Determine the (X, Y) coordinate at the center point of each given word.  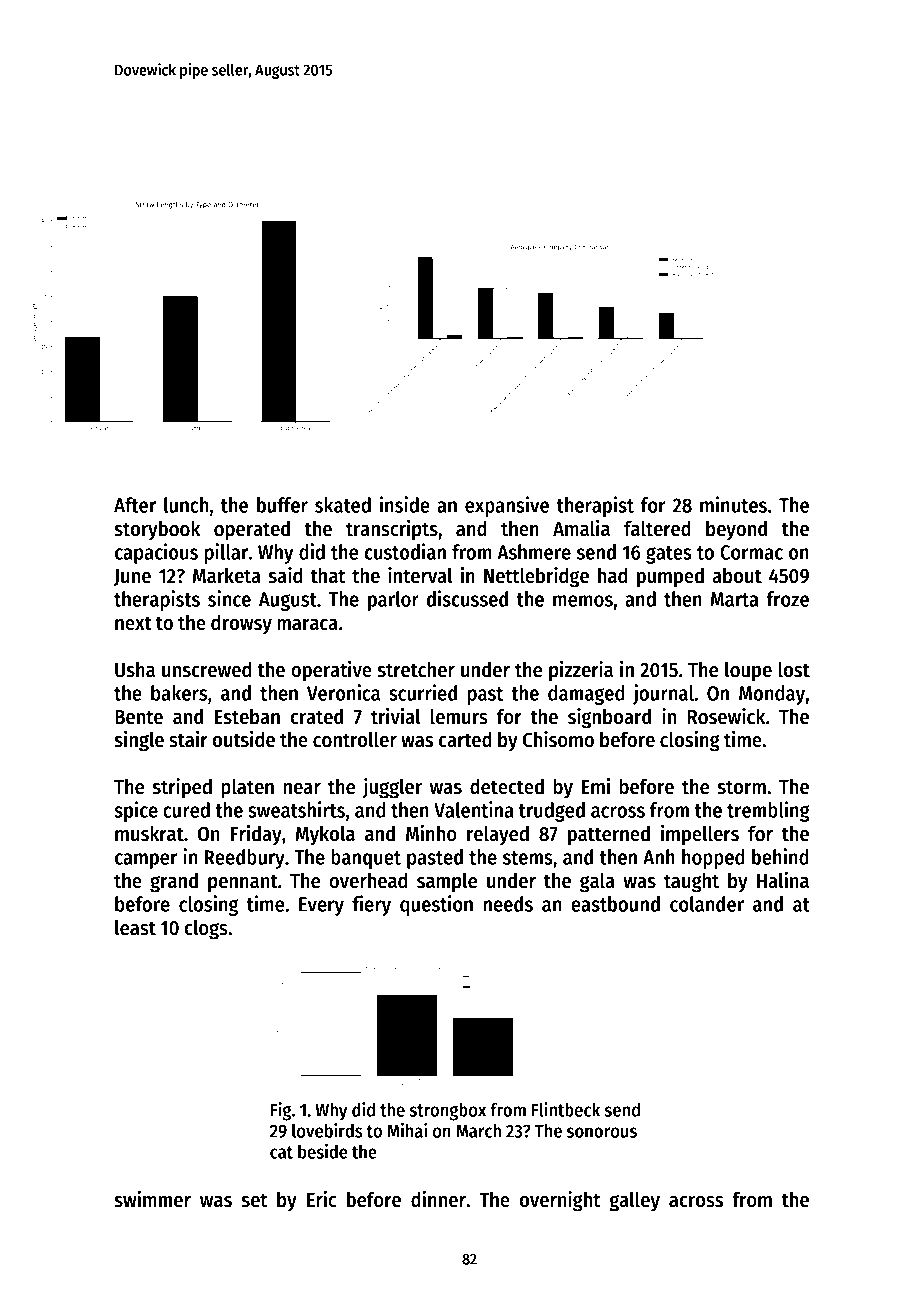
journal (663, 694)
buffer (282, 505)
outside (244, 739)
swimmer (152, 1199)
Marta (735, 599)
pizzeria (581, 671)
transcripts (392, 530)
